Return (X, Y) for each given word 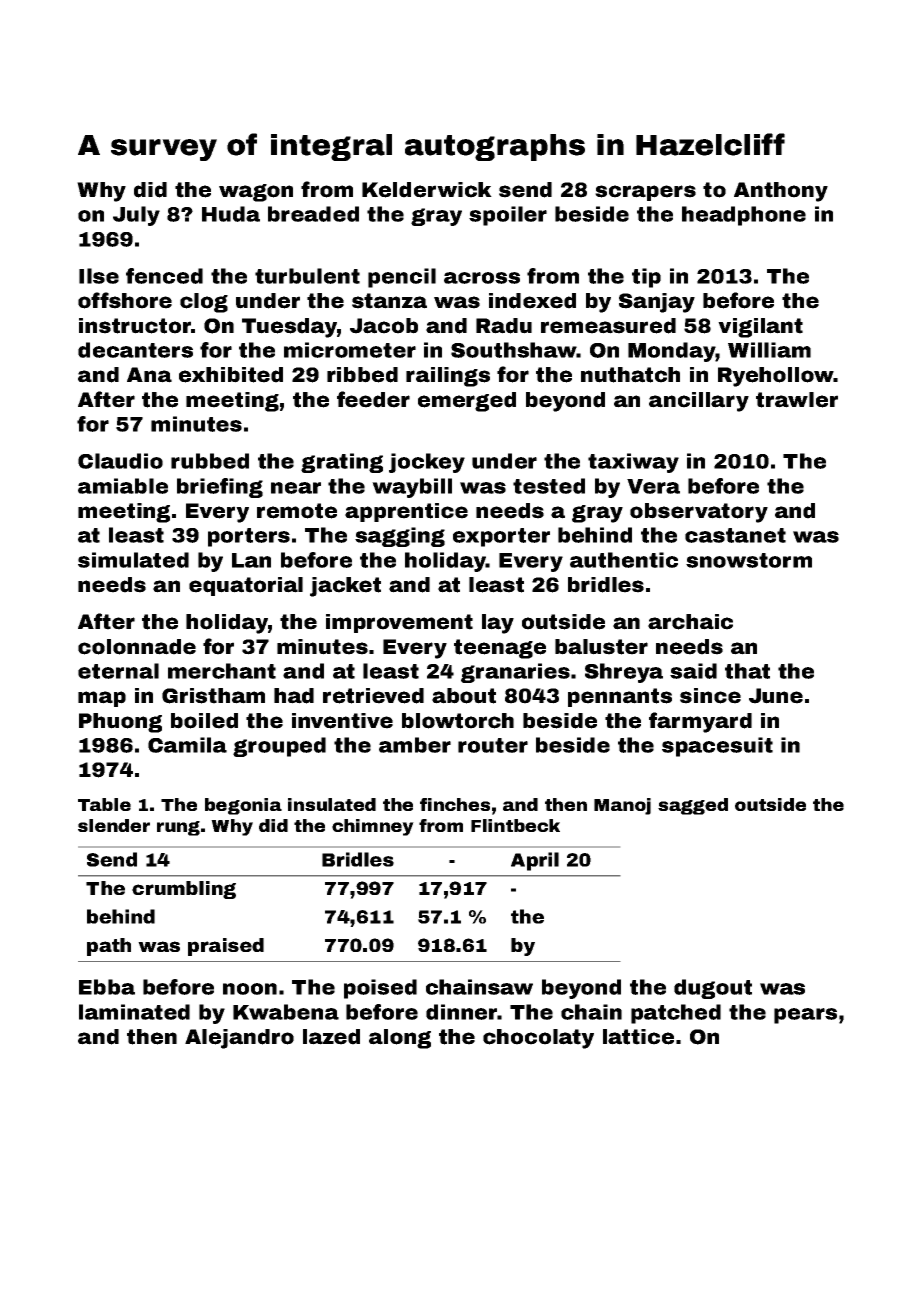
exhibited (231, 375)
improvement (399, 623)
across (482, 278)
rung (178, 828)
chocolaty (538, 1039)
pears (805, 1016)
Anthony (781, 192)
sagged (693, 806)
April (535, 861)
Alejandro (239, 1039)
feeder (373, 399)
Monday (672, 352)
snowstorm (749, 560)
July (136, 216)
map (102, 699)
